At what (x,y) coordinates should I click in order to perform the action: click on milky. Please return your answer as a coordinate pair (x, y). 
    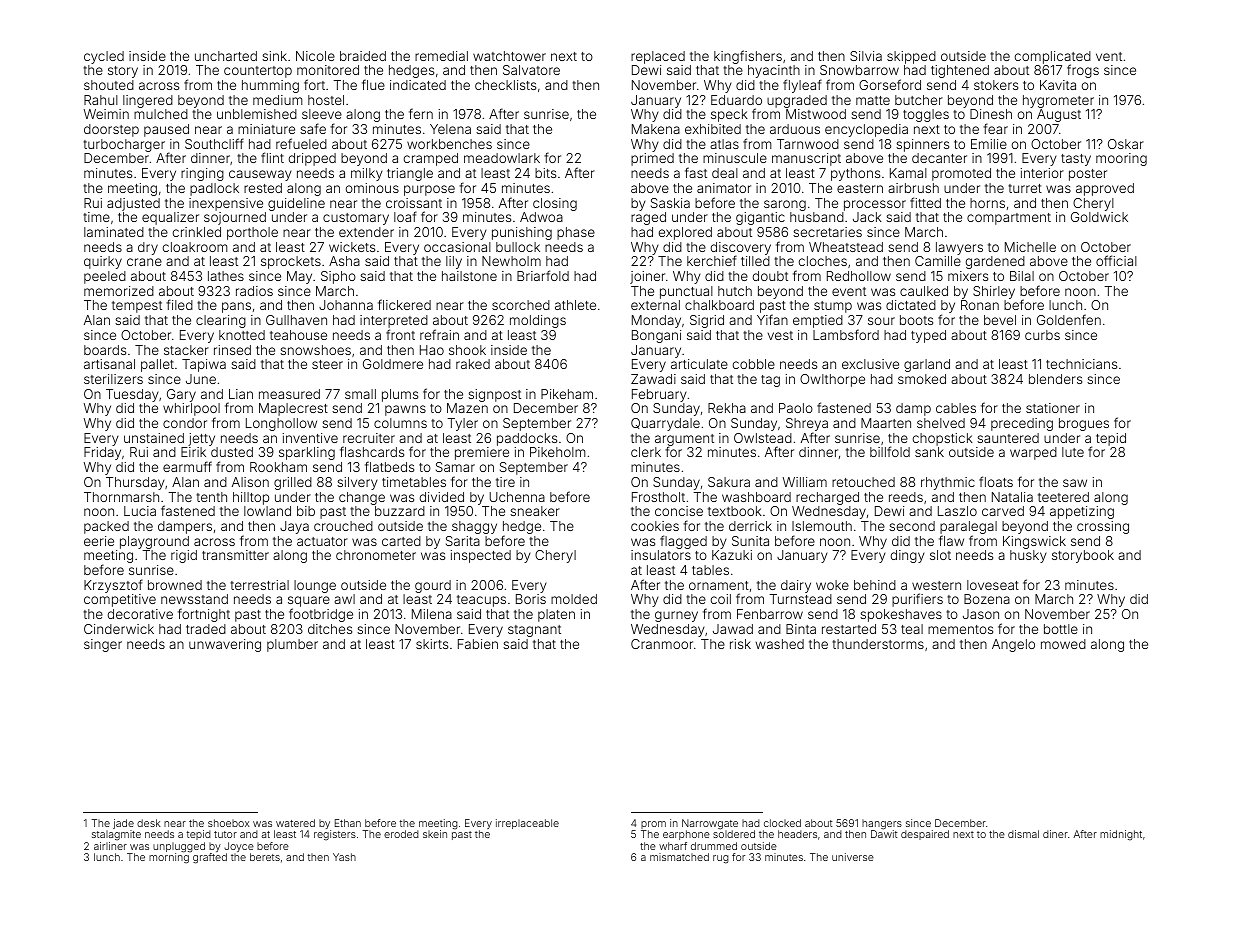
    Looking at the image, I should click on (367, 174).
